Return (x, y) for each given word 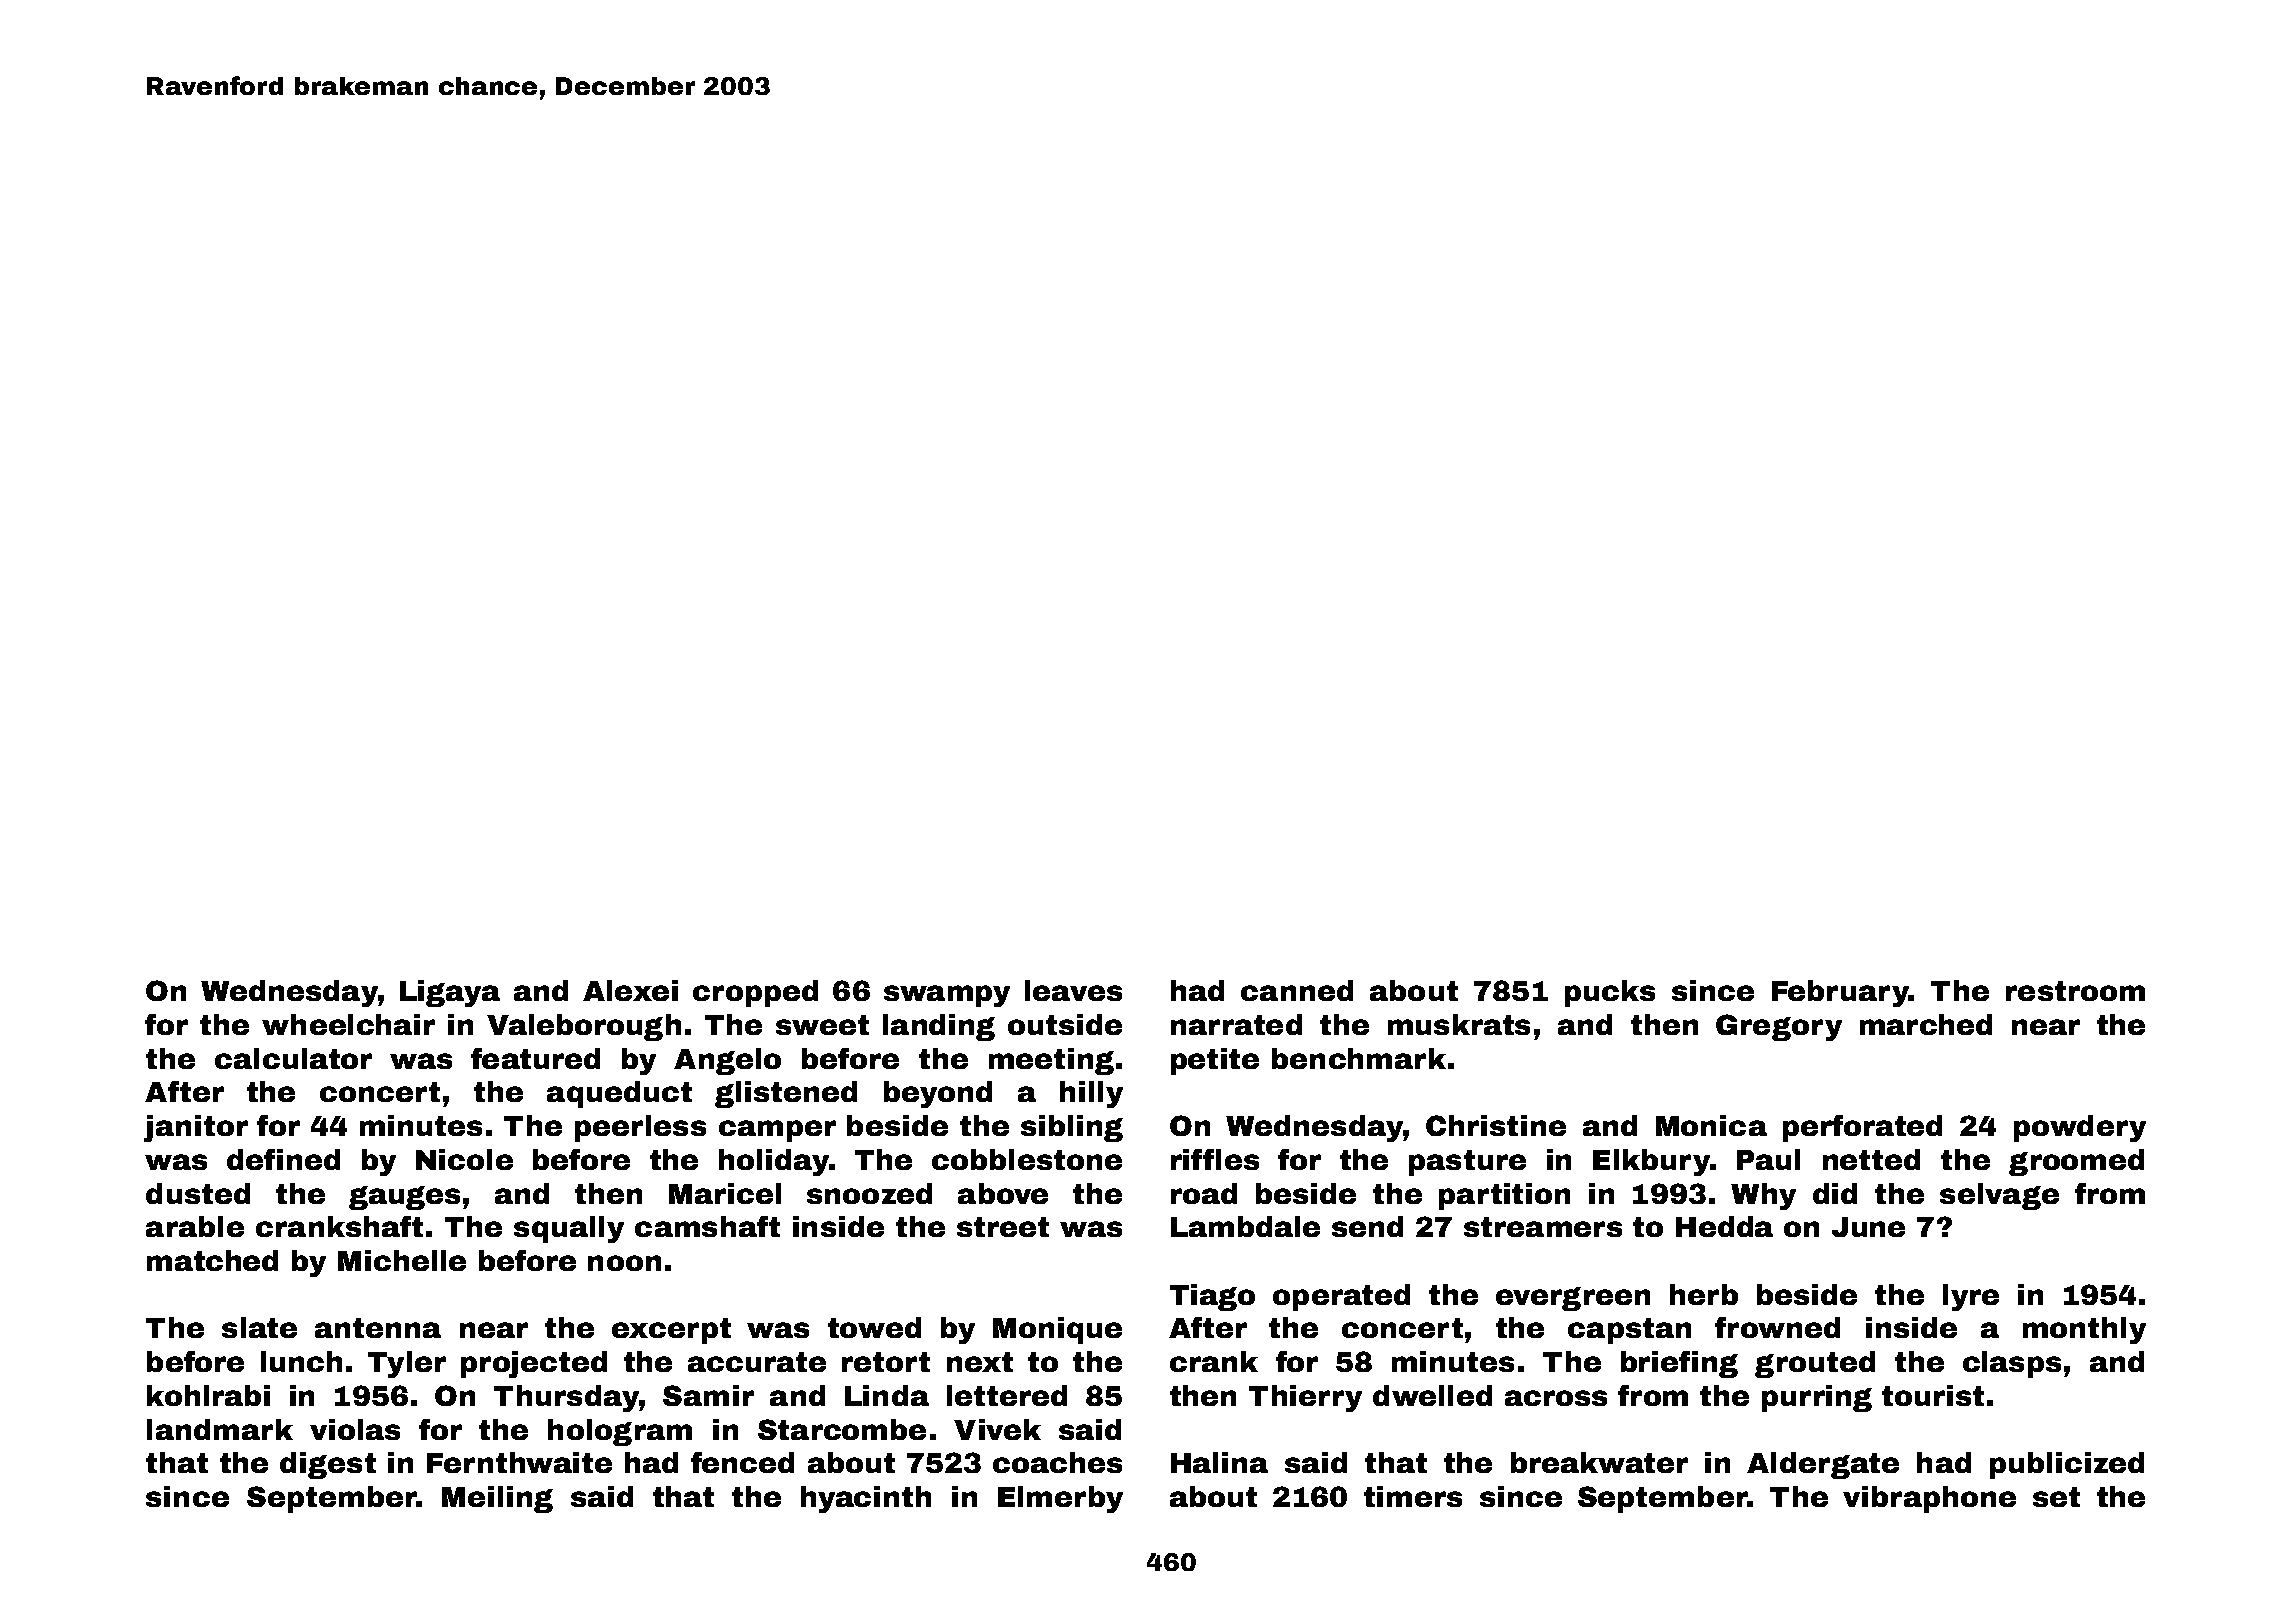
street (1003, 1227)
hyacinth (866, 1499)
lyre (1971, 1297)
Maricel (725, 1193)
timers (1413, 1496)
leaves (1073, 990)
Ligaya (450, 993)
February (1840, 993)
